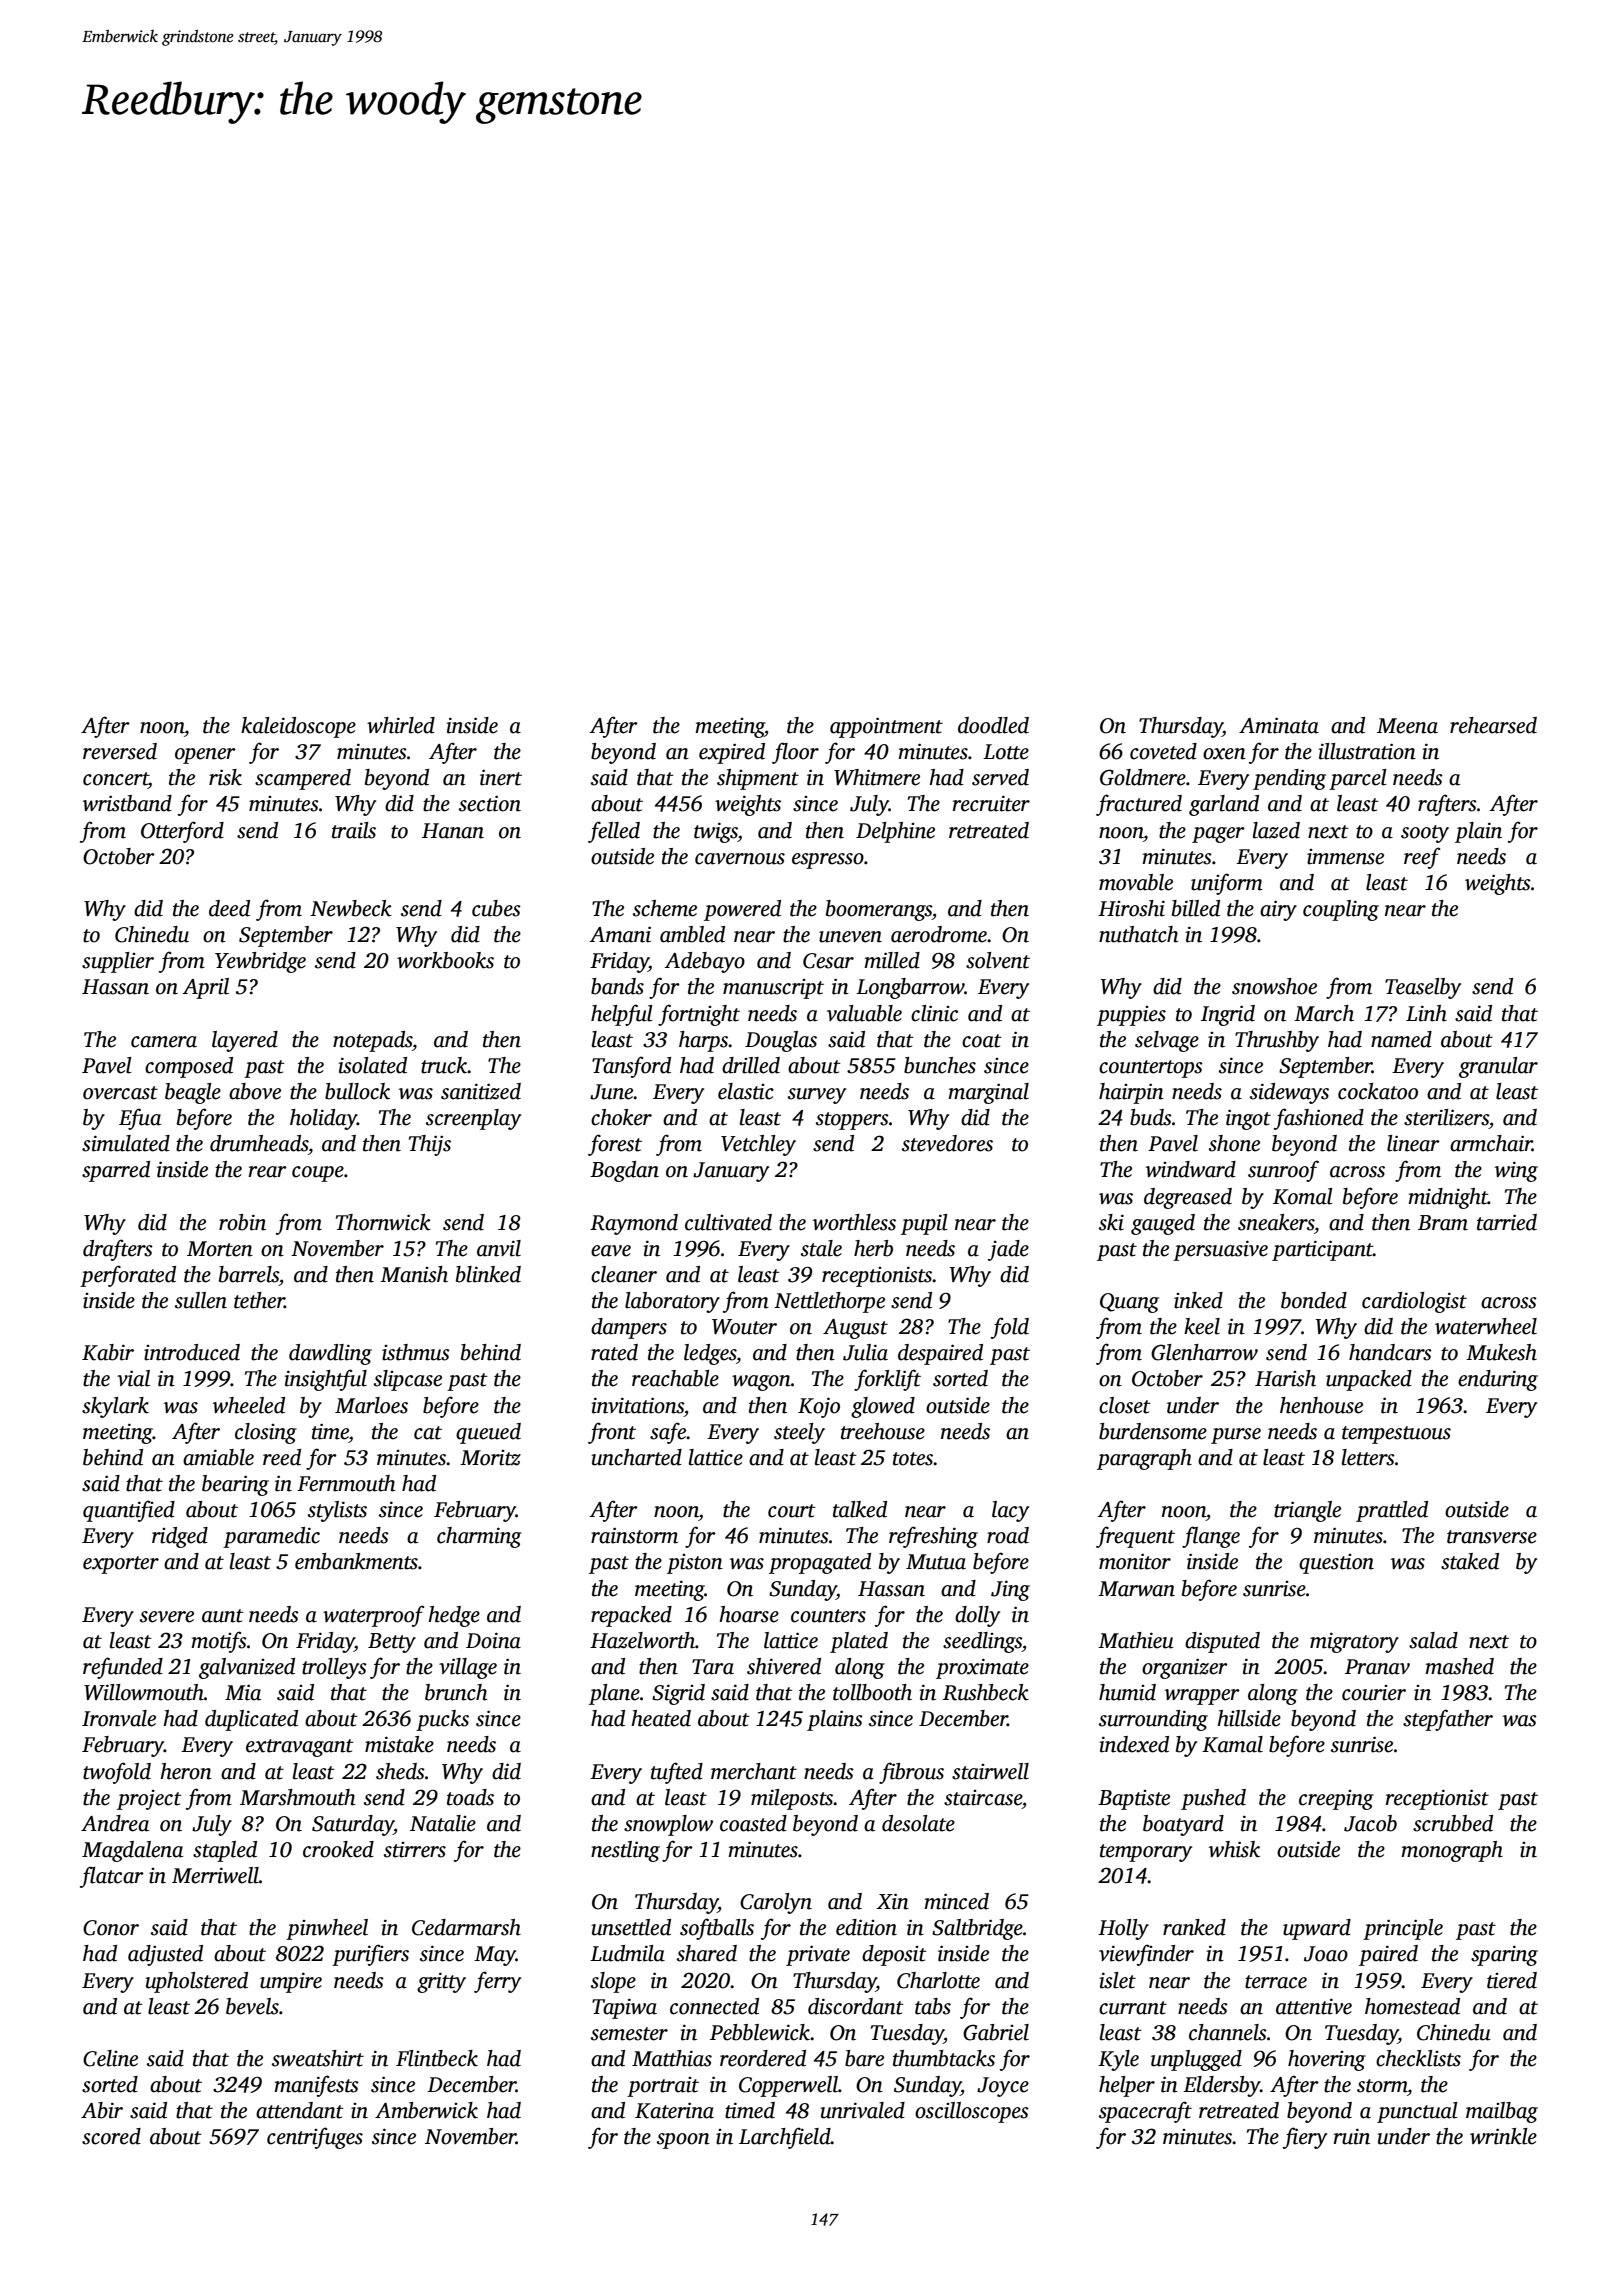  What do you see at coordinates (1390, 1352) in the screenshot?
I see `handcars` at bounding box center [1390, 1352].
